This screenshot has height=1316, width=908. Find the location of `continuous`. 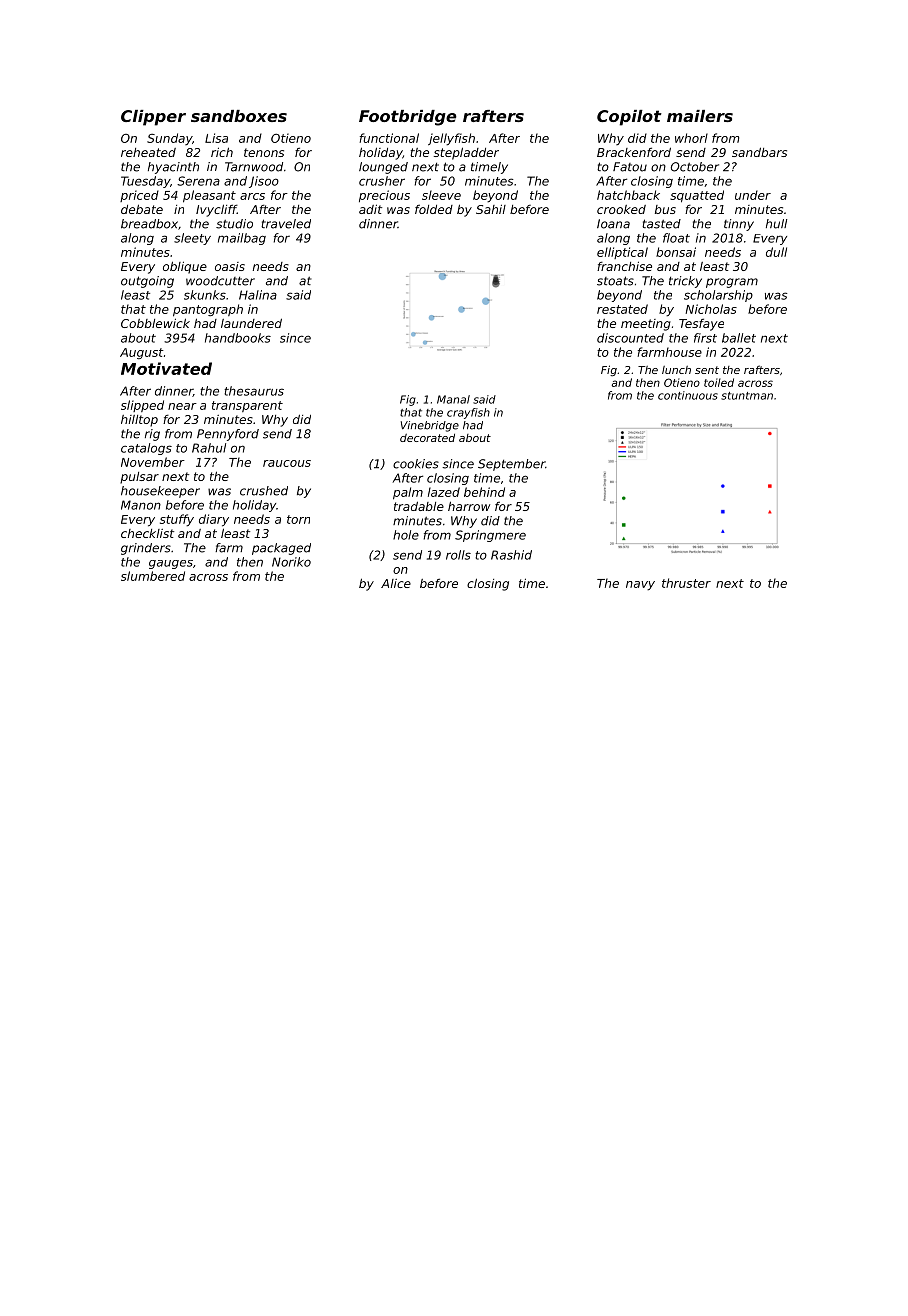

continuous is located at coordinates (688, 395).
